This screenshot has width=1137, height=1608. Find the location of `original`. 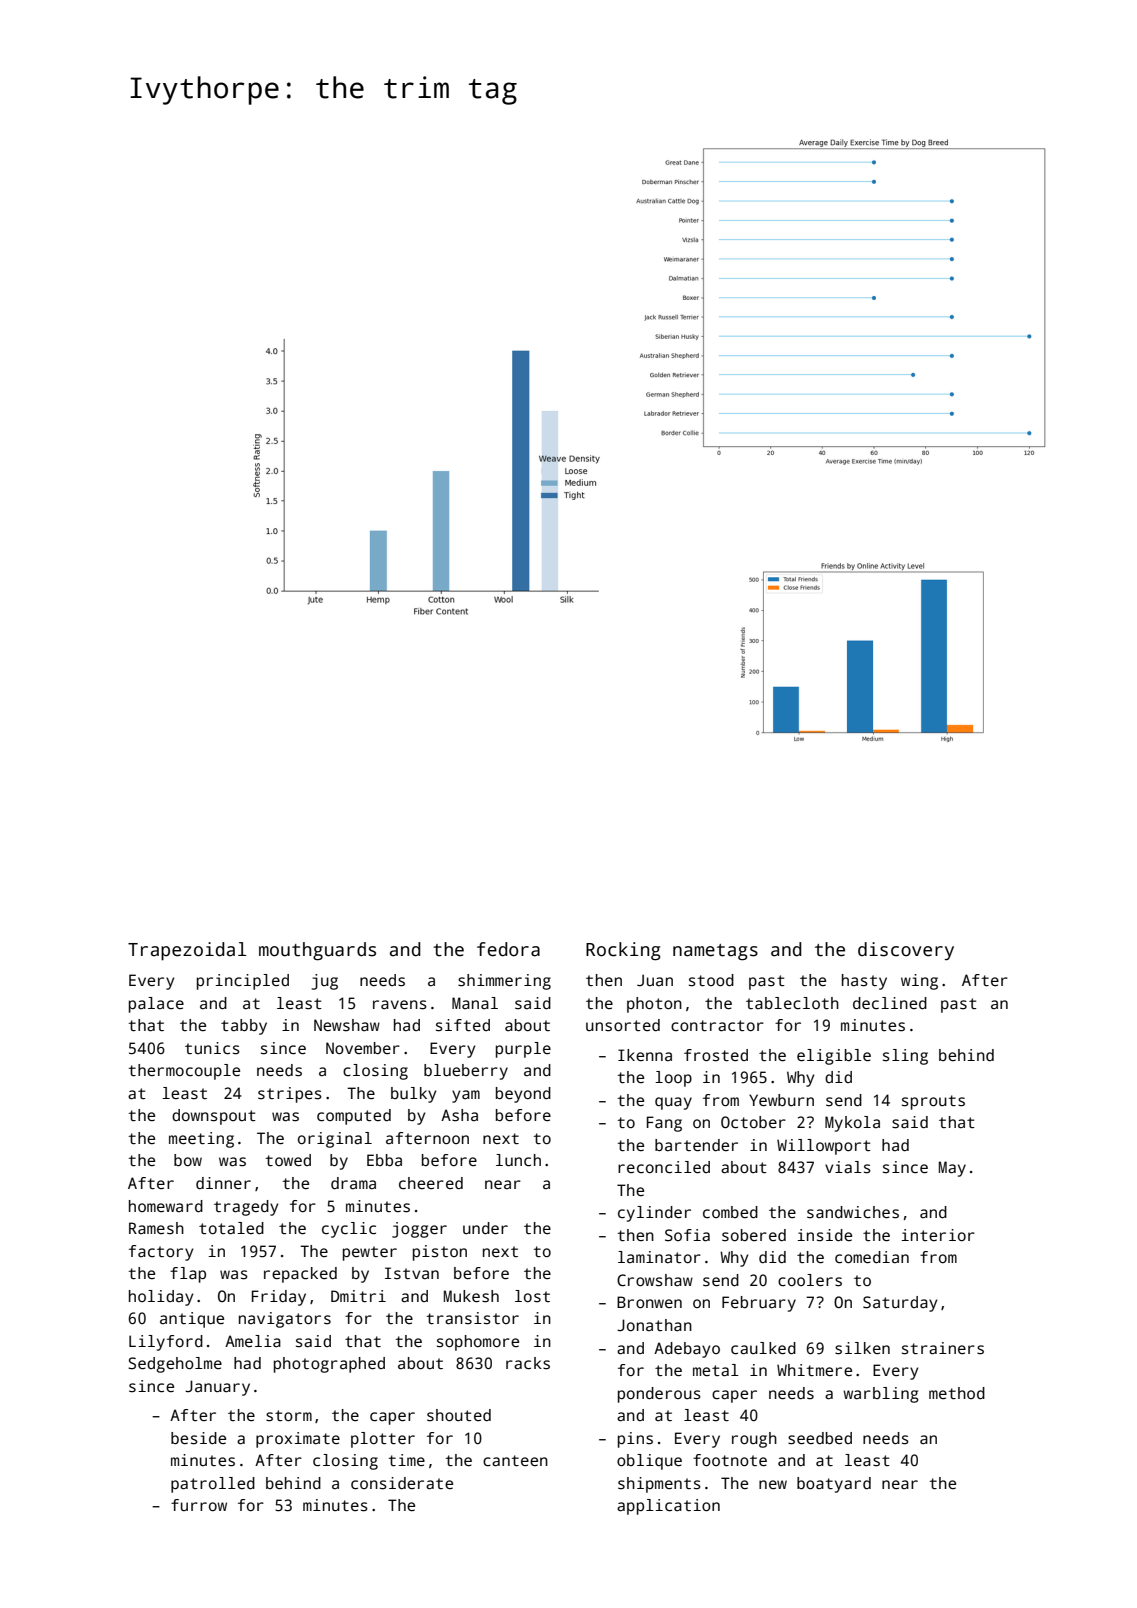

original is located at coordinates (335, 1140).
